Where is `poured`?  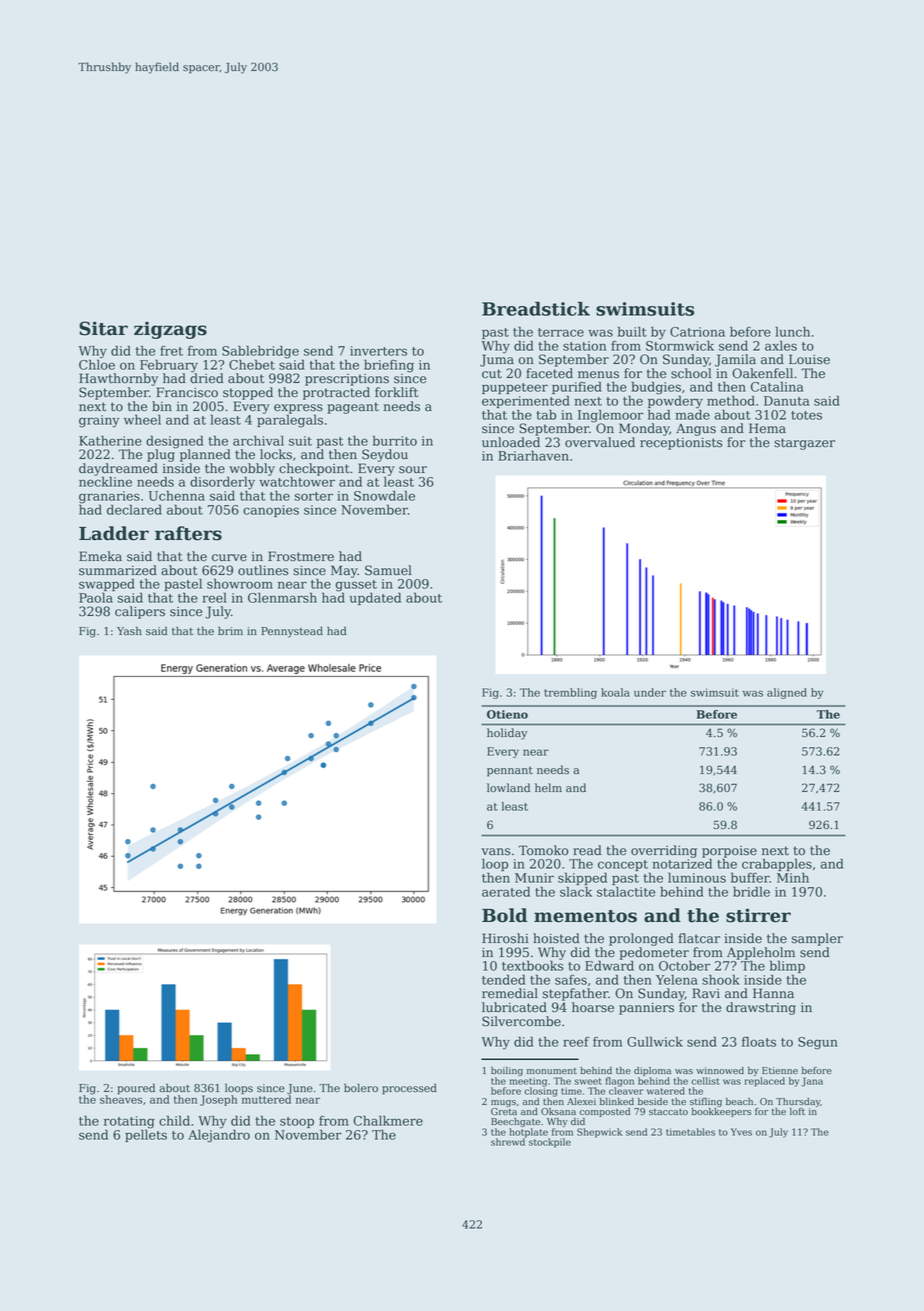 poured is located at coordinates (136, 1089).
